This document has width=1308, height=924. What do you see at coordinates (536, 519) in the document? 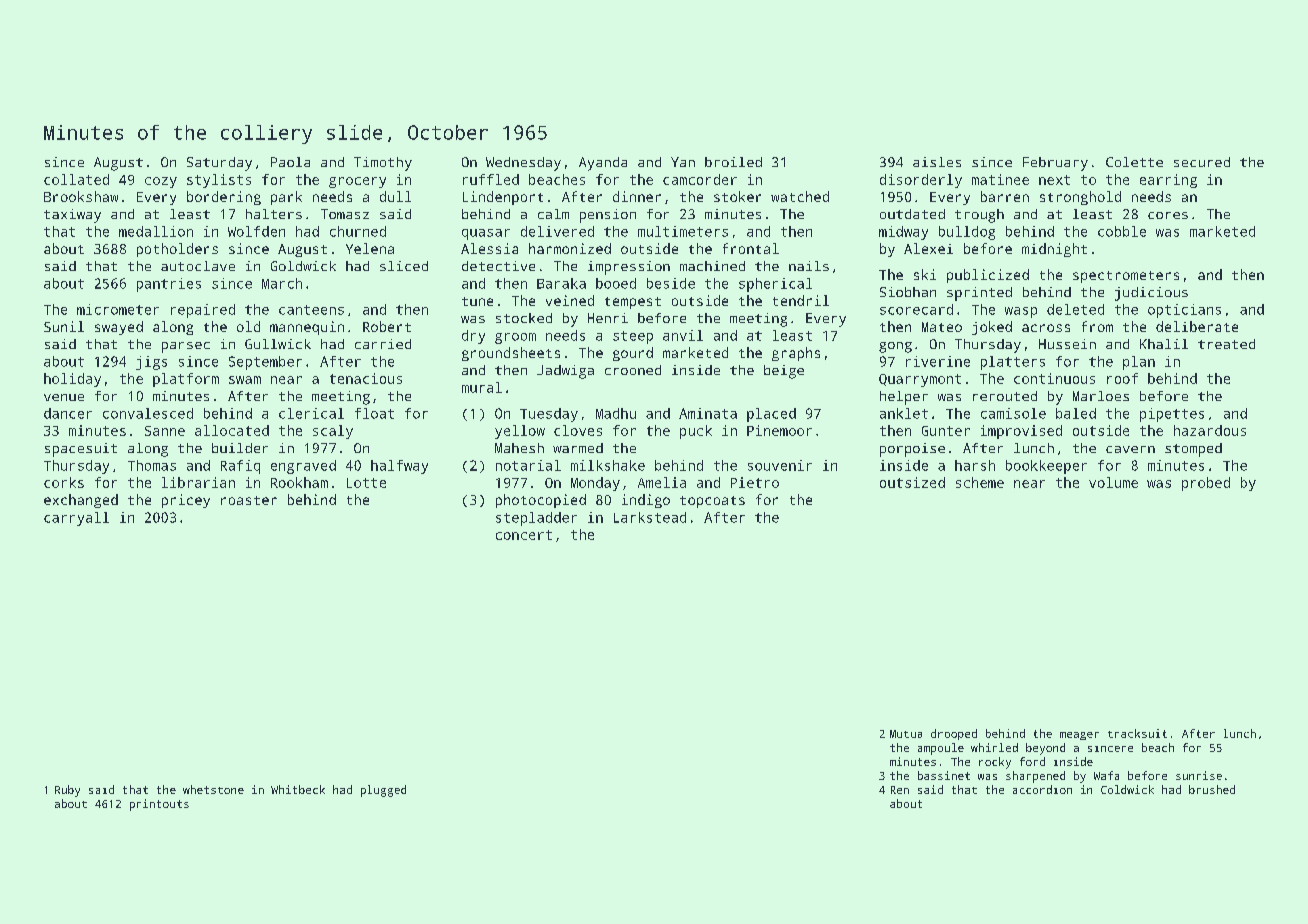
I see `stepladder` at bounding box center [536, 519].
